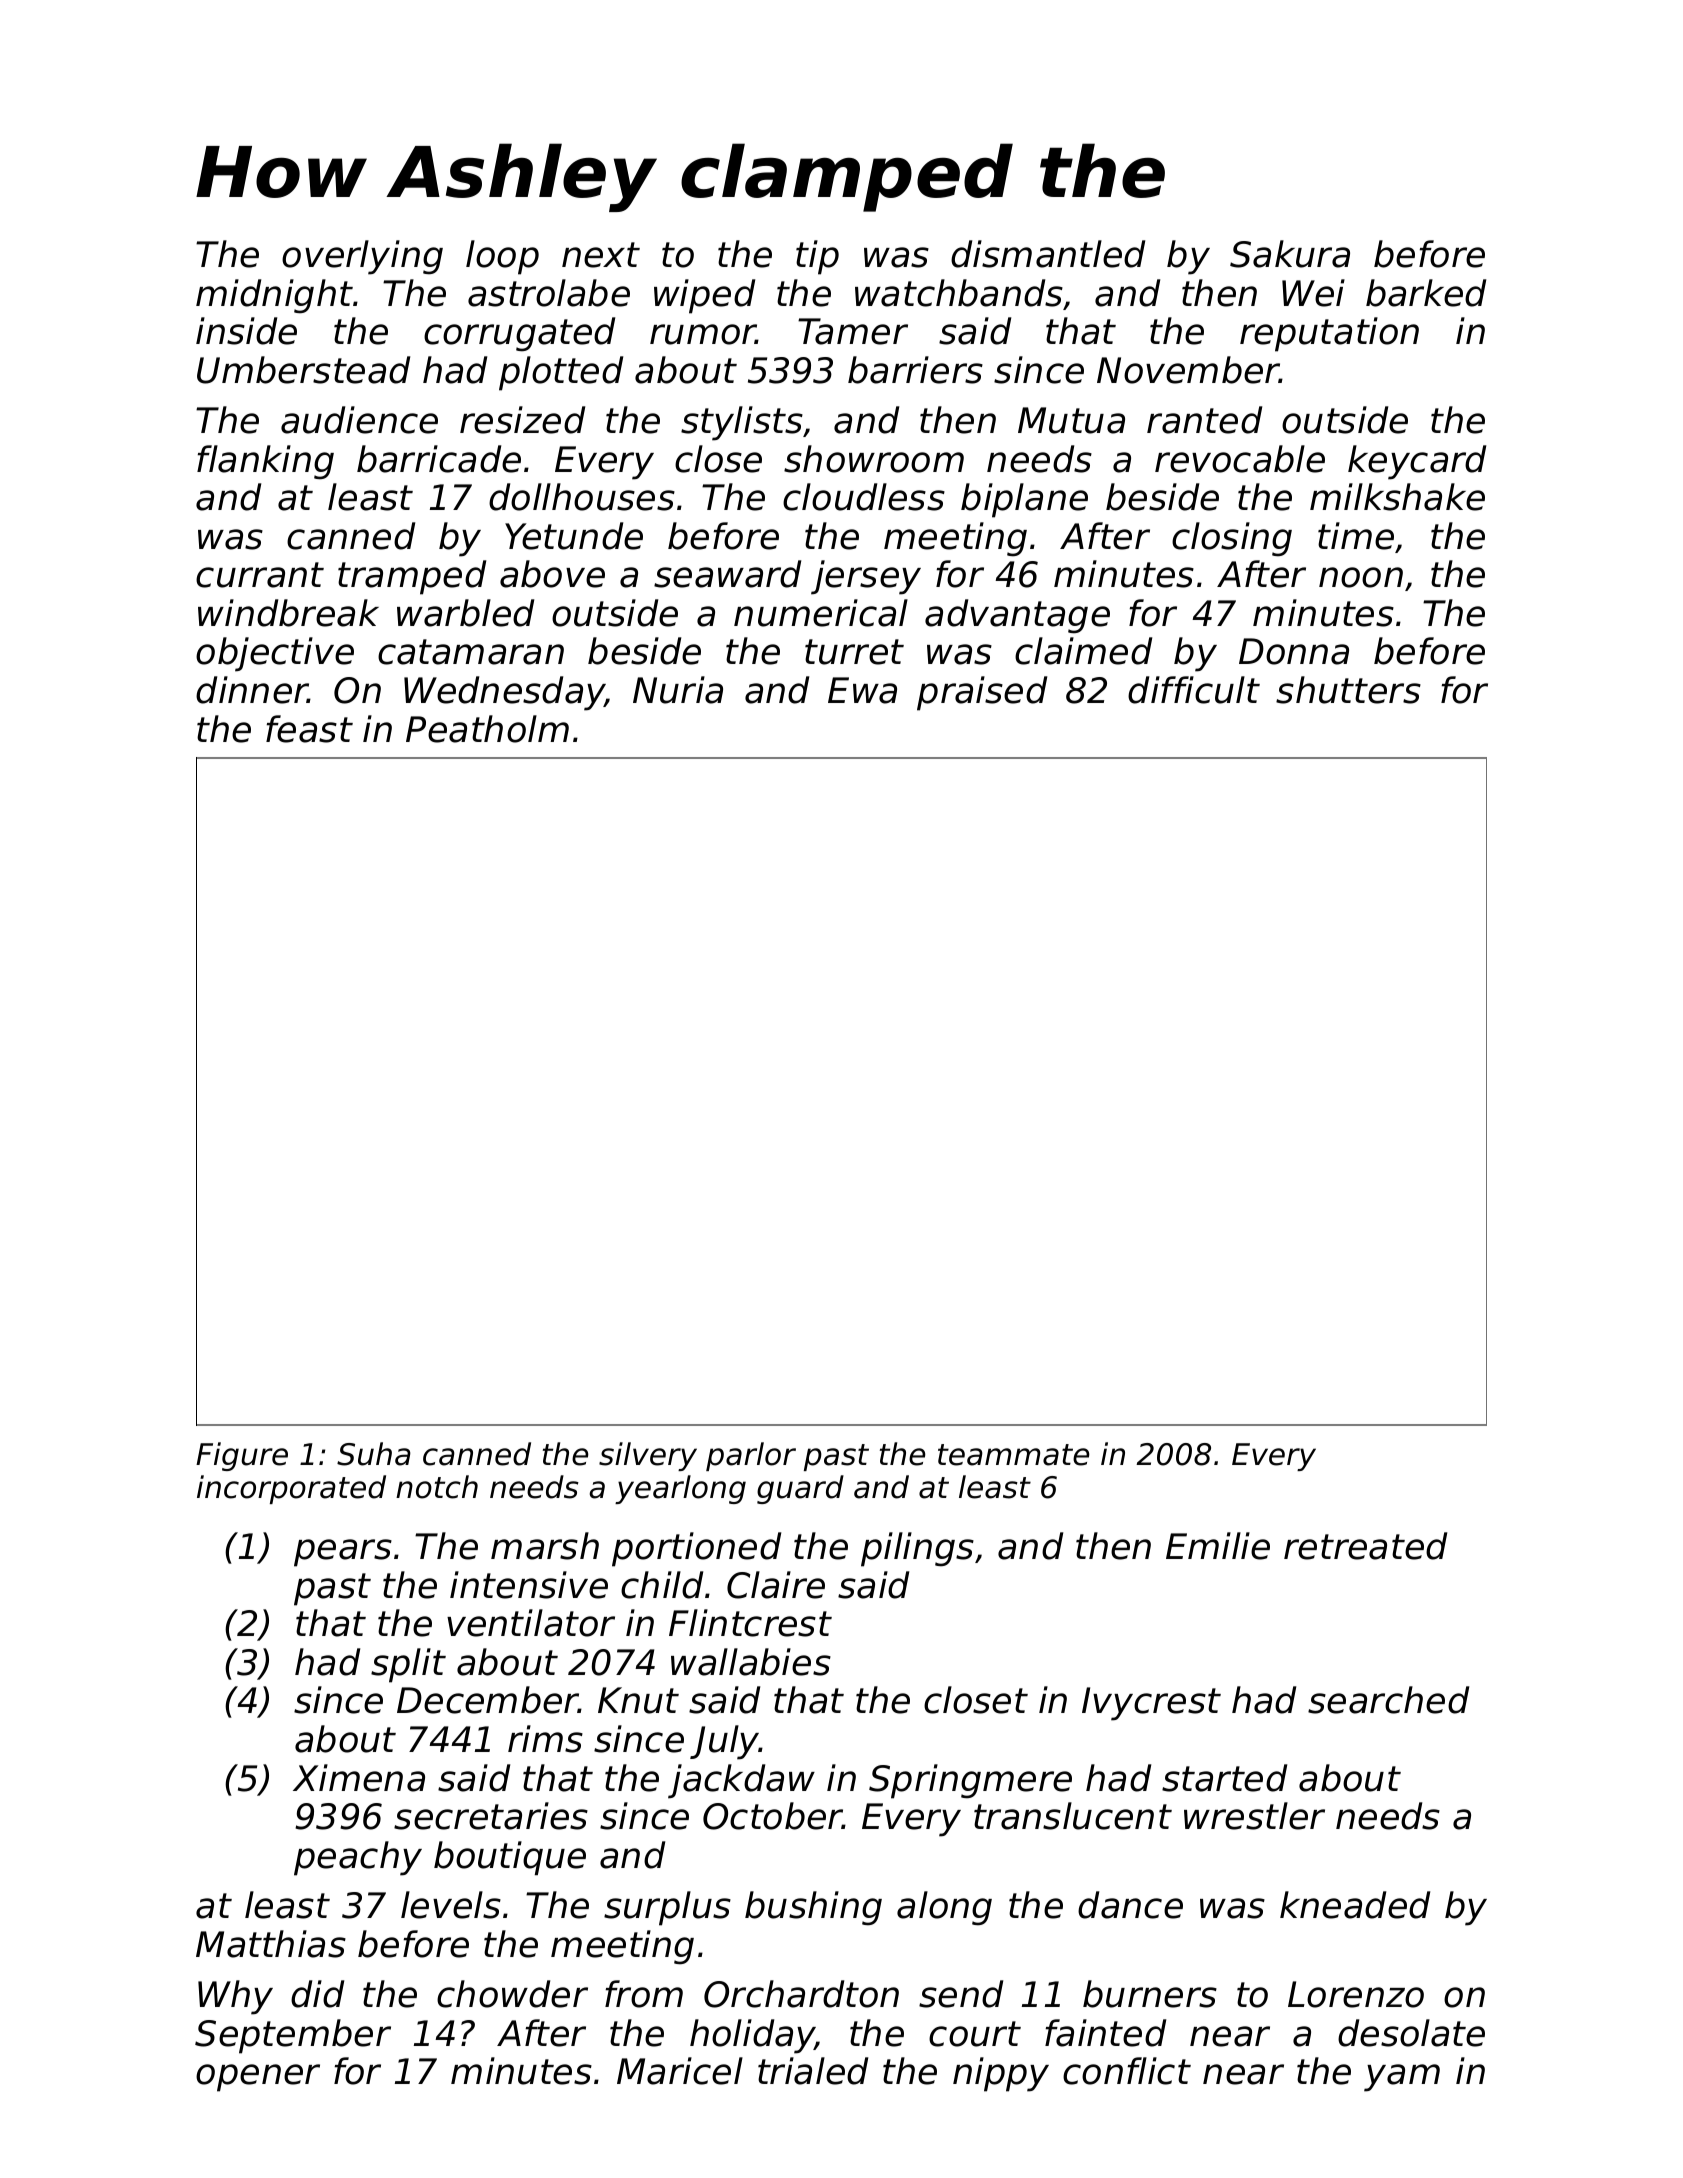 This screenshot has height=2178, width=1683. Describe the element at coordinates (1194, 690) in the screenshot. I see `difficult` at that location.
